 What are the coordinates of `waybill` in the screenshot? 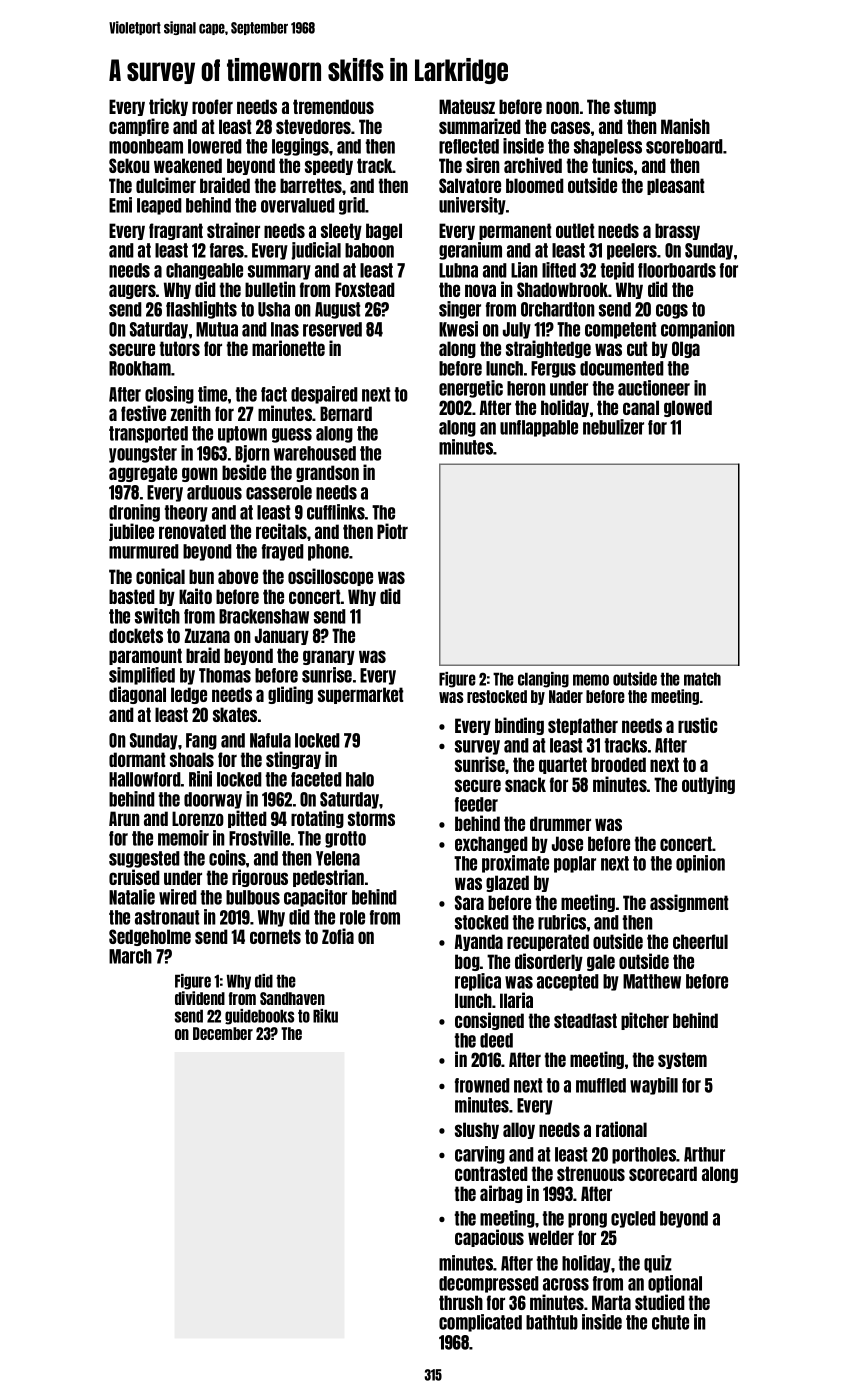 It's located at (654, 1086).
